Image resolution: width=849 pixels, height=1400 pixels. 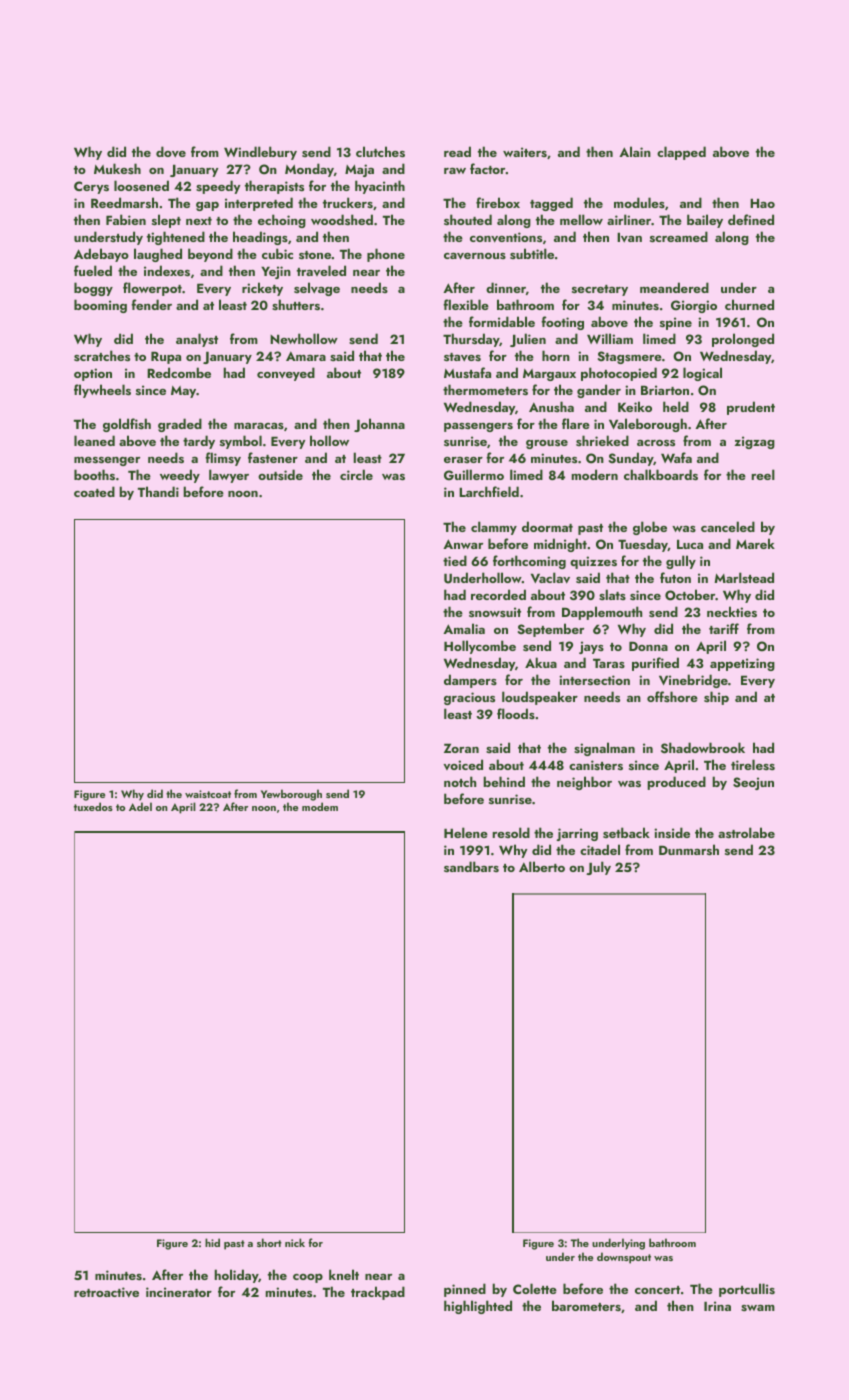 I want to click on May, so click(x=183, y=392).
